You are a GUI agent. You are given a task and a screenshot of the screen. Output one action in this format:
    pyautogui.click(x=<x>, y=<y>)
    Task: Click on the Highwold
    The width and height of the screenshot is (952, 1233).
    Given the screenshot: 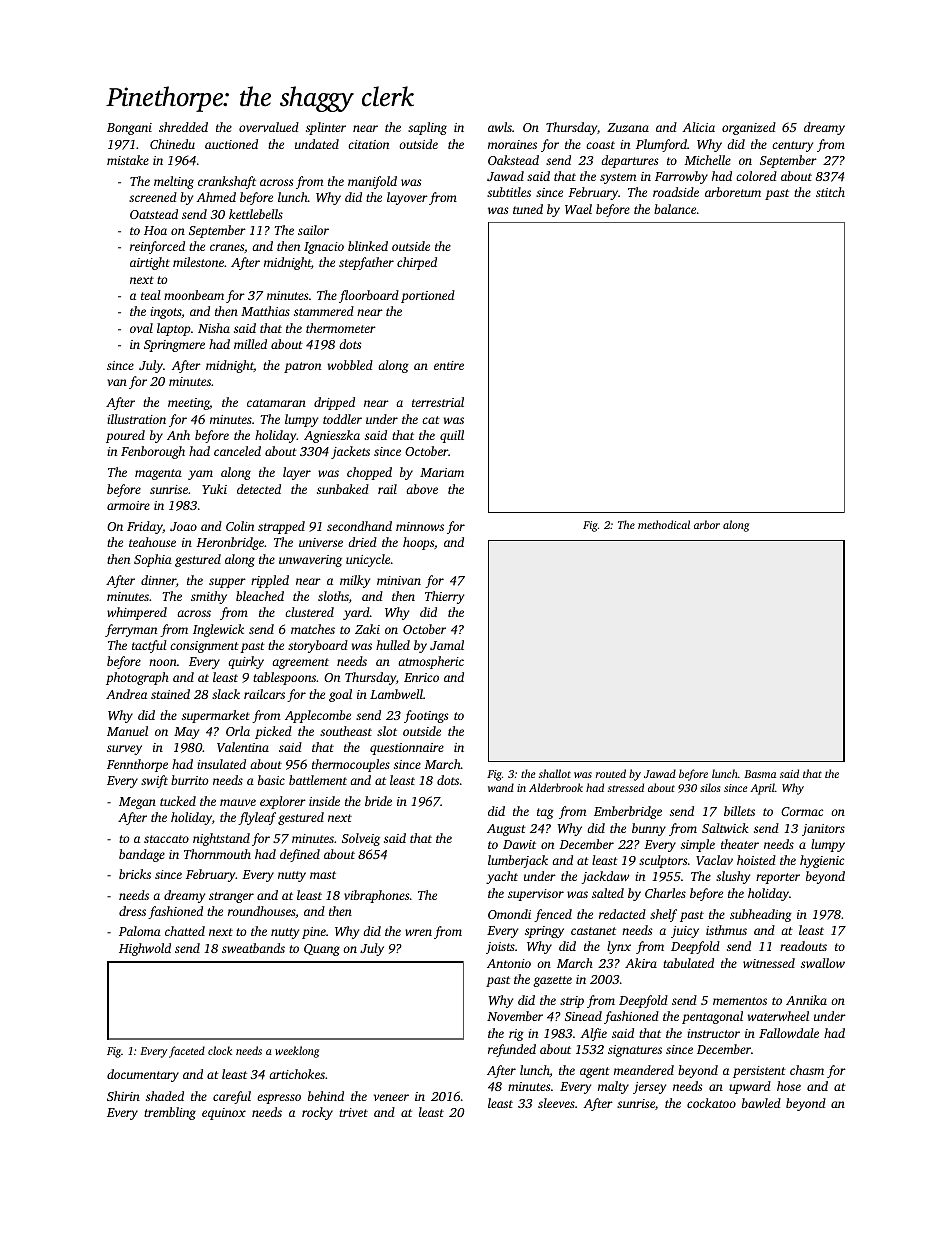 What is the action you would take?
    pyautogui.click(x=145, y=949)
